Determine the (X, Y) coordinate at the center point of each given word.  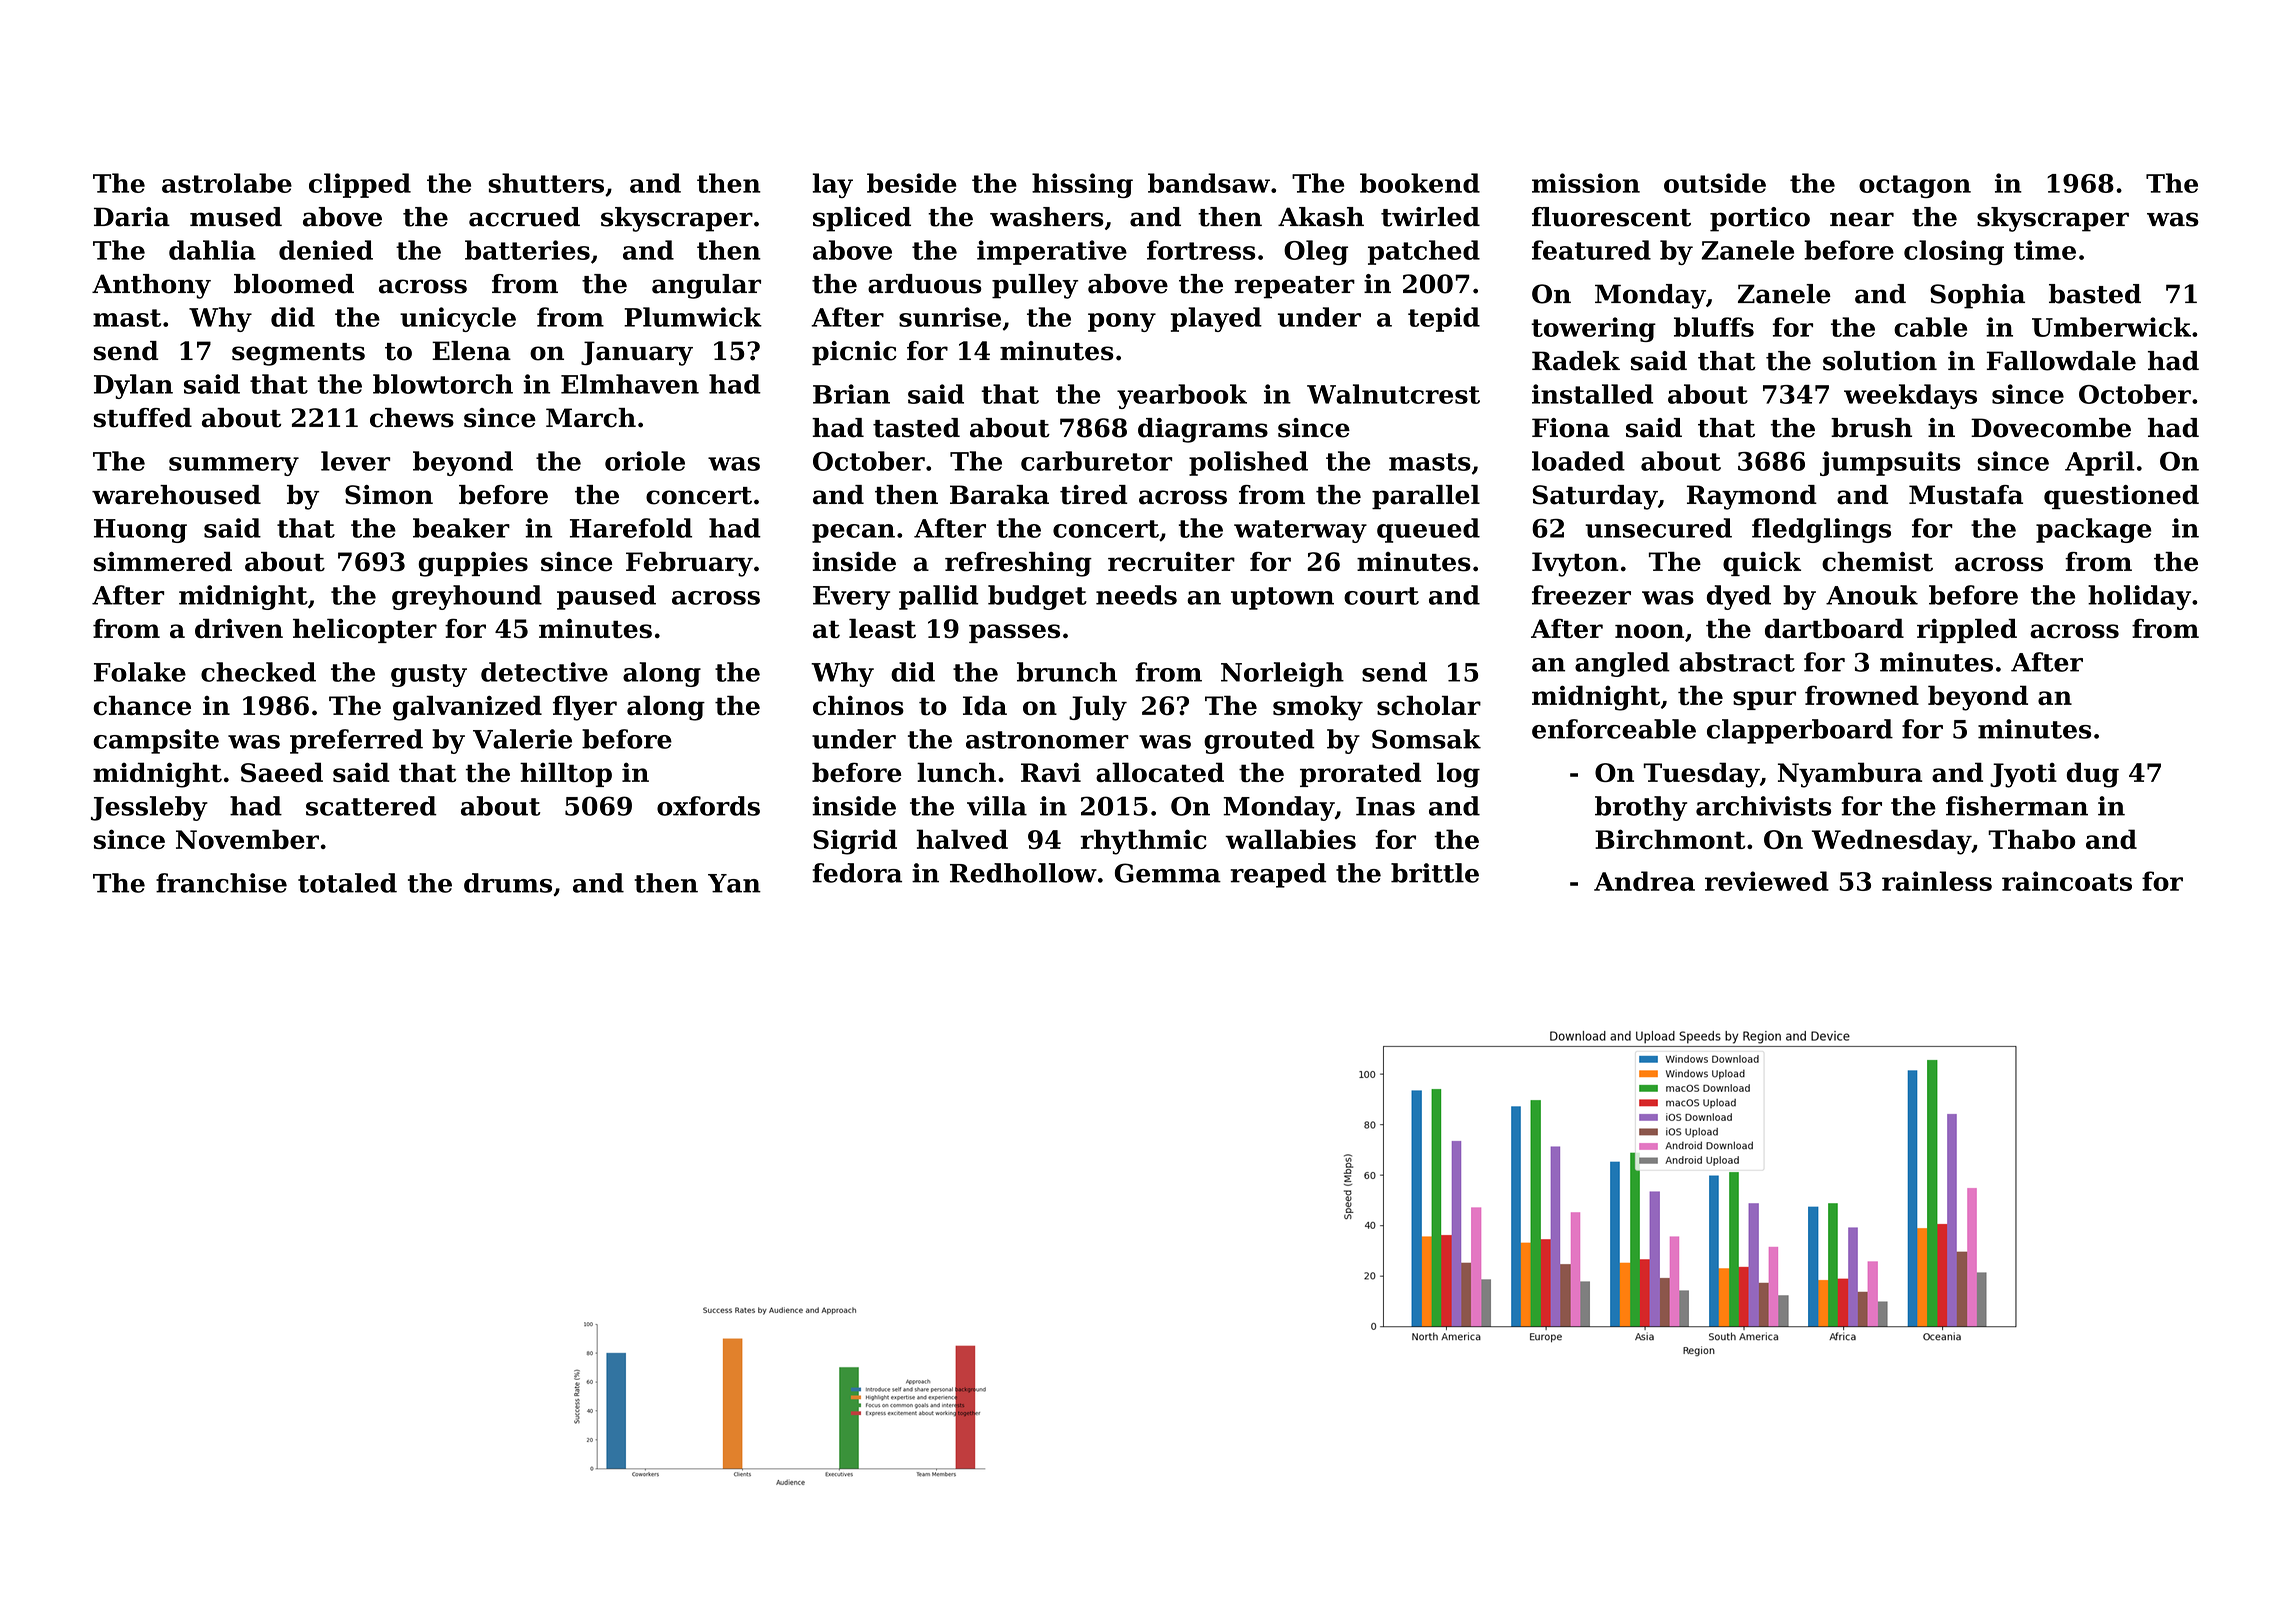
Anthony (151, 286)
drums (508, 883)
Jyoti (2023, 775)
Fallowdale (2061, 361)
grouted (1259, 741)
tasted (916, 428)
